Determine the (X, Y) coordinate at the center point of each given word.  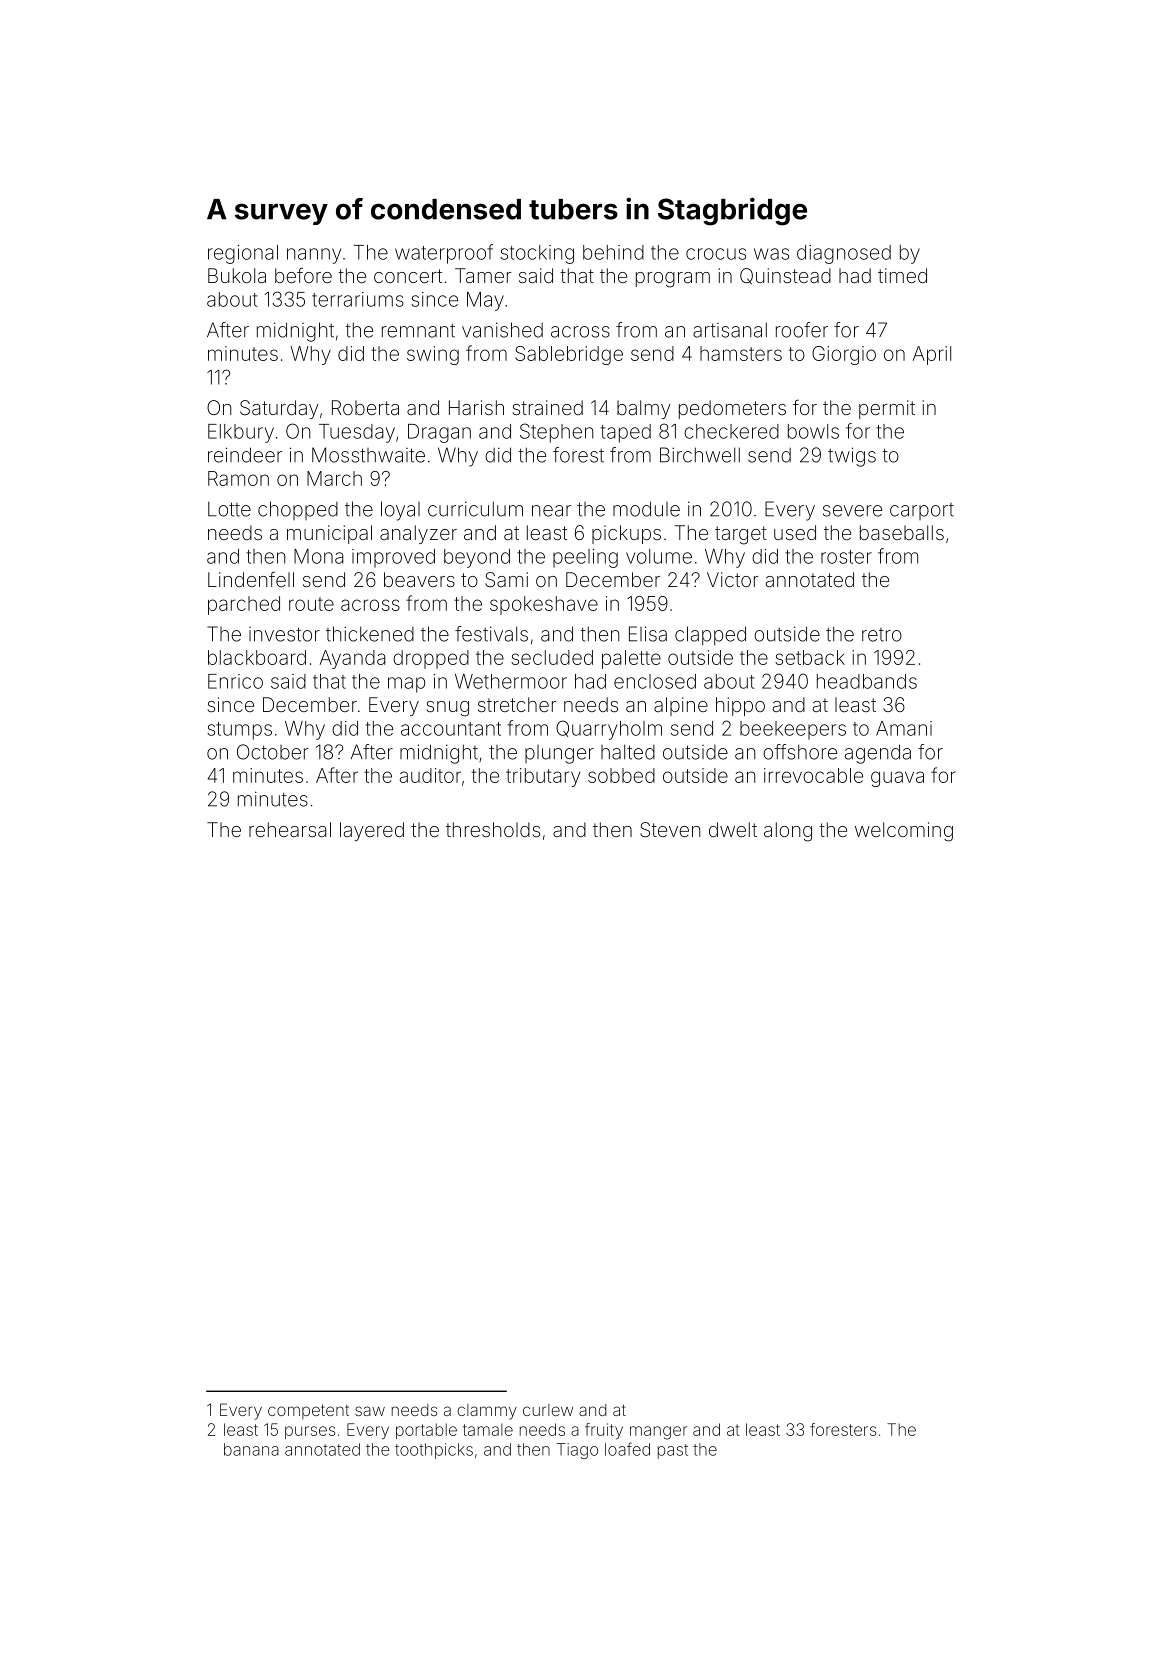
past (673, 1451)
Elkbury (241, 433)
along (788, 832)
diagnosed (844, 254)
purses (310, 1432)
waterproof (444, 254)
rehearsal (290, 829)
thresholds (493, 829)
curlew (548, 1410)
